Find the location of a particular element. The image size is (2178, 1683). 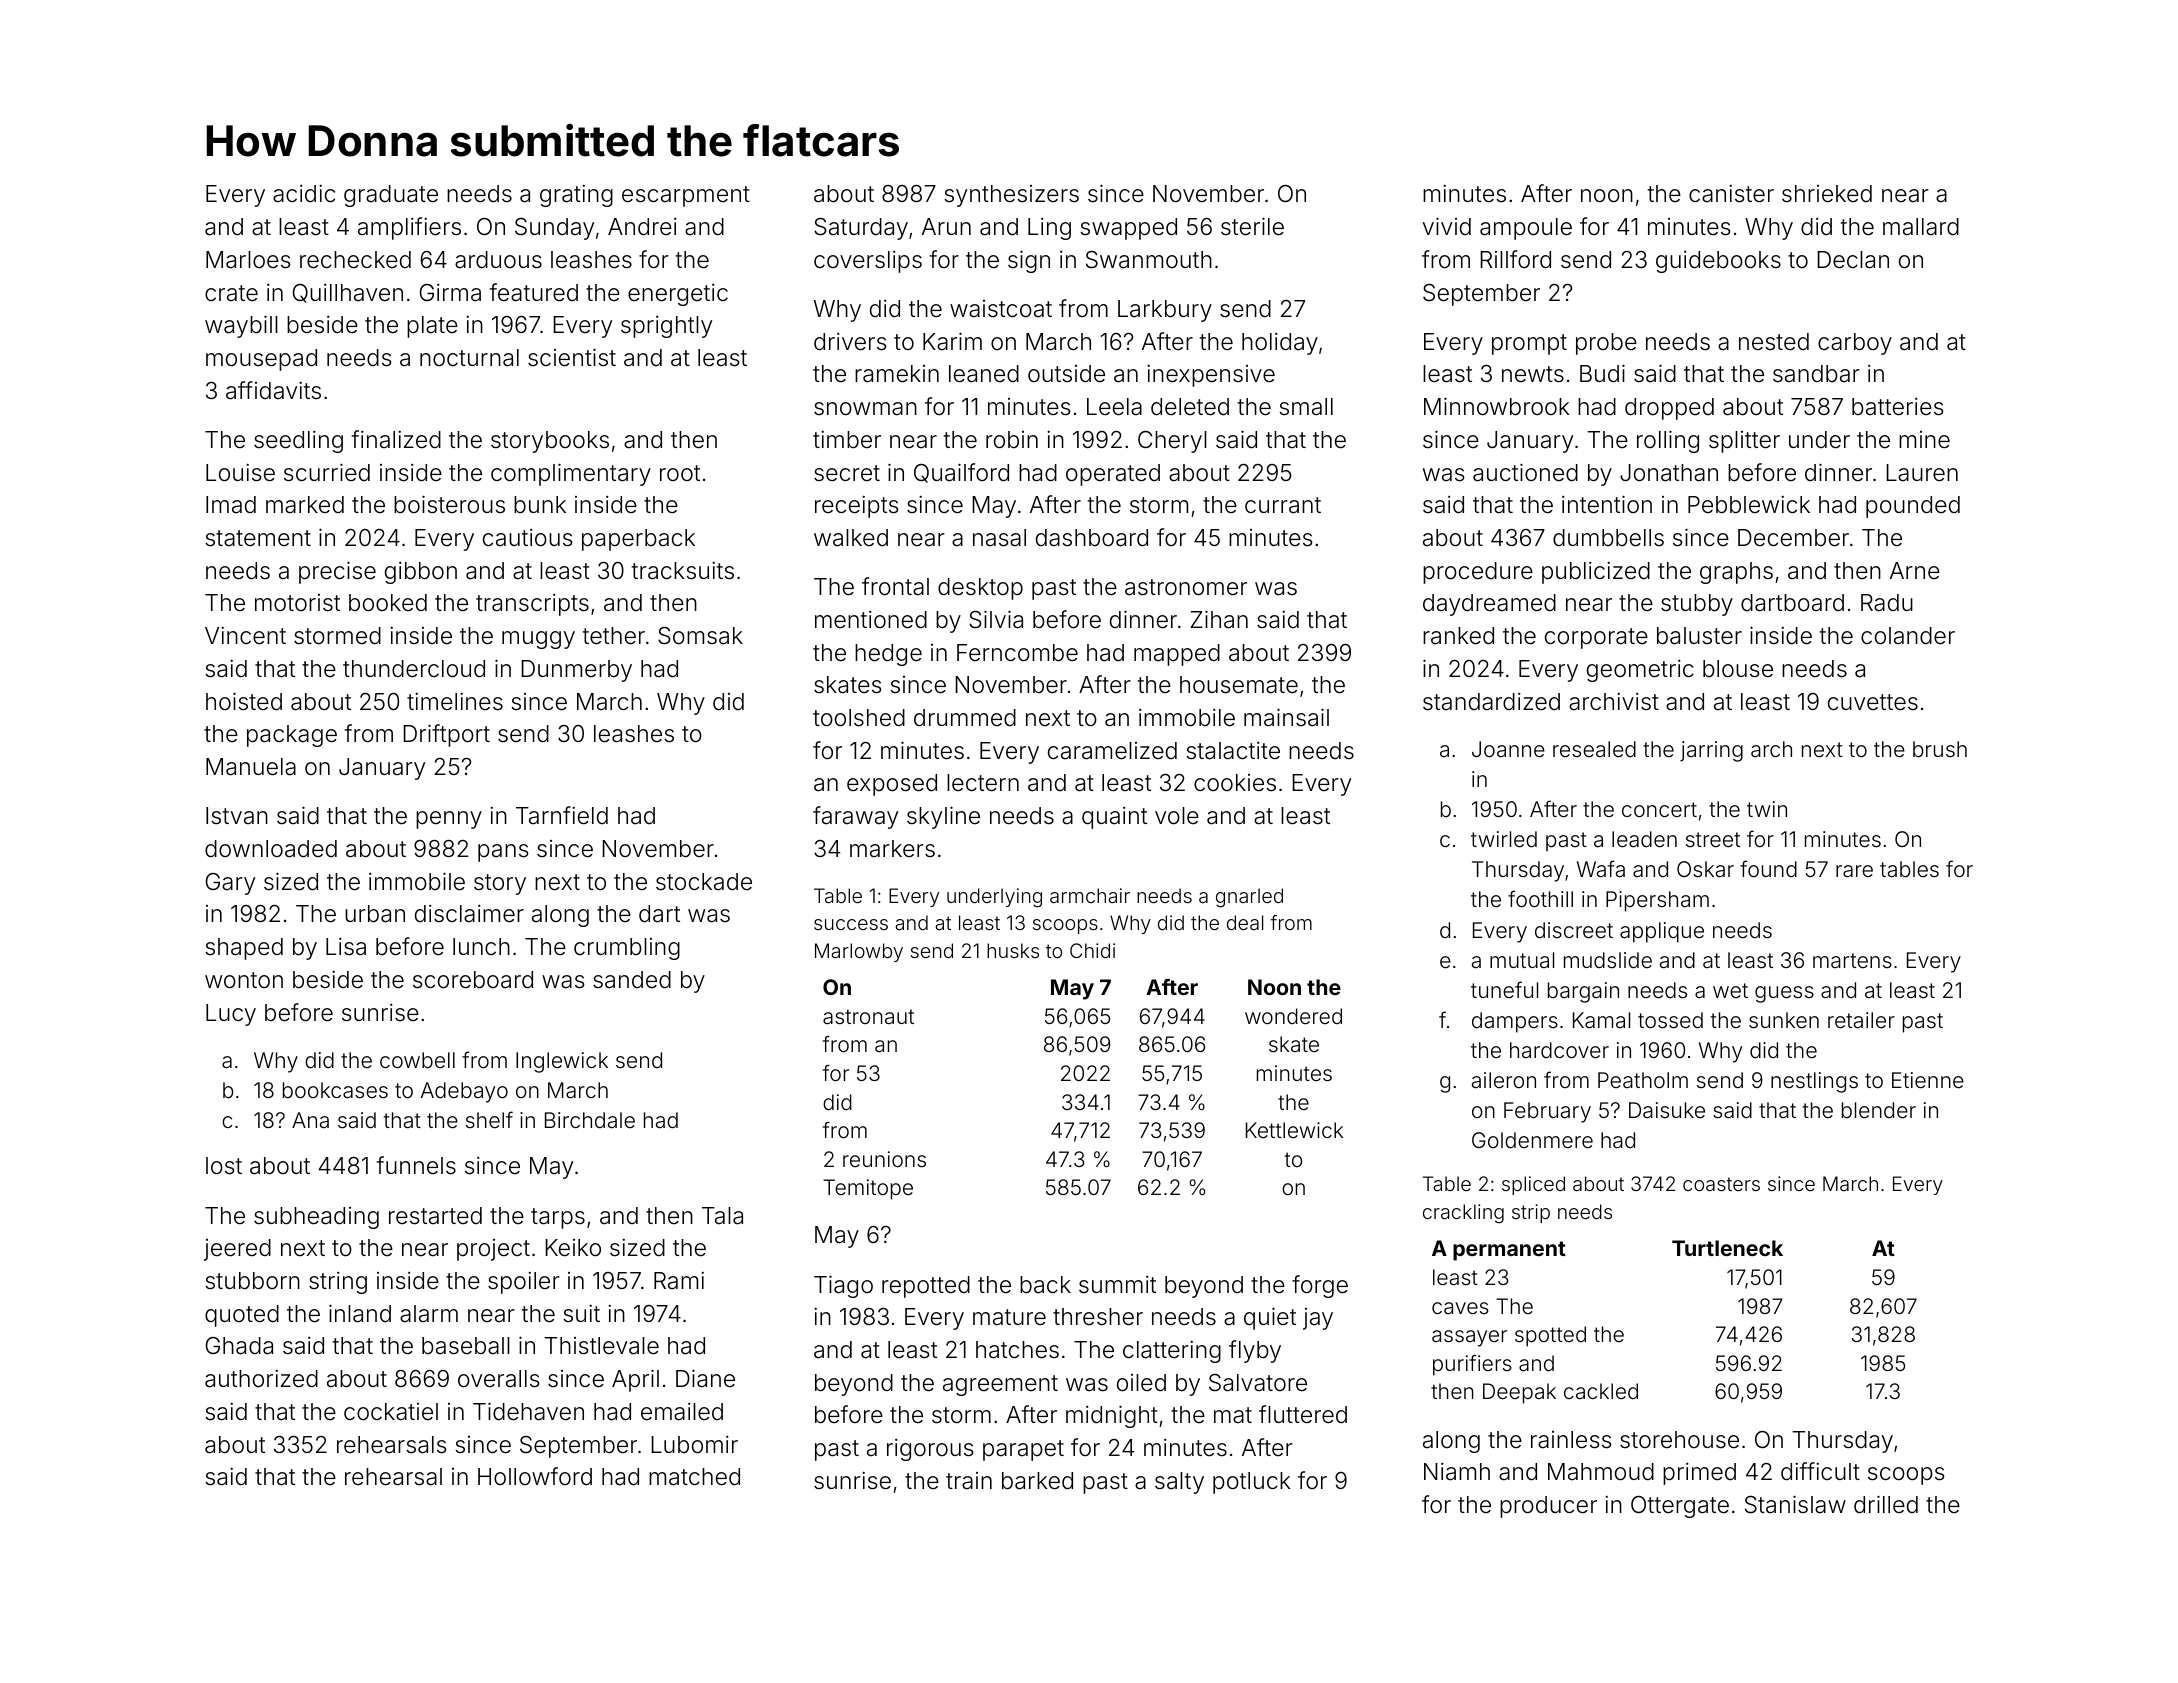

brush is located at coordinates (1940, 749).
